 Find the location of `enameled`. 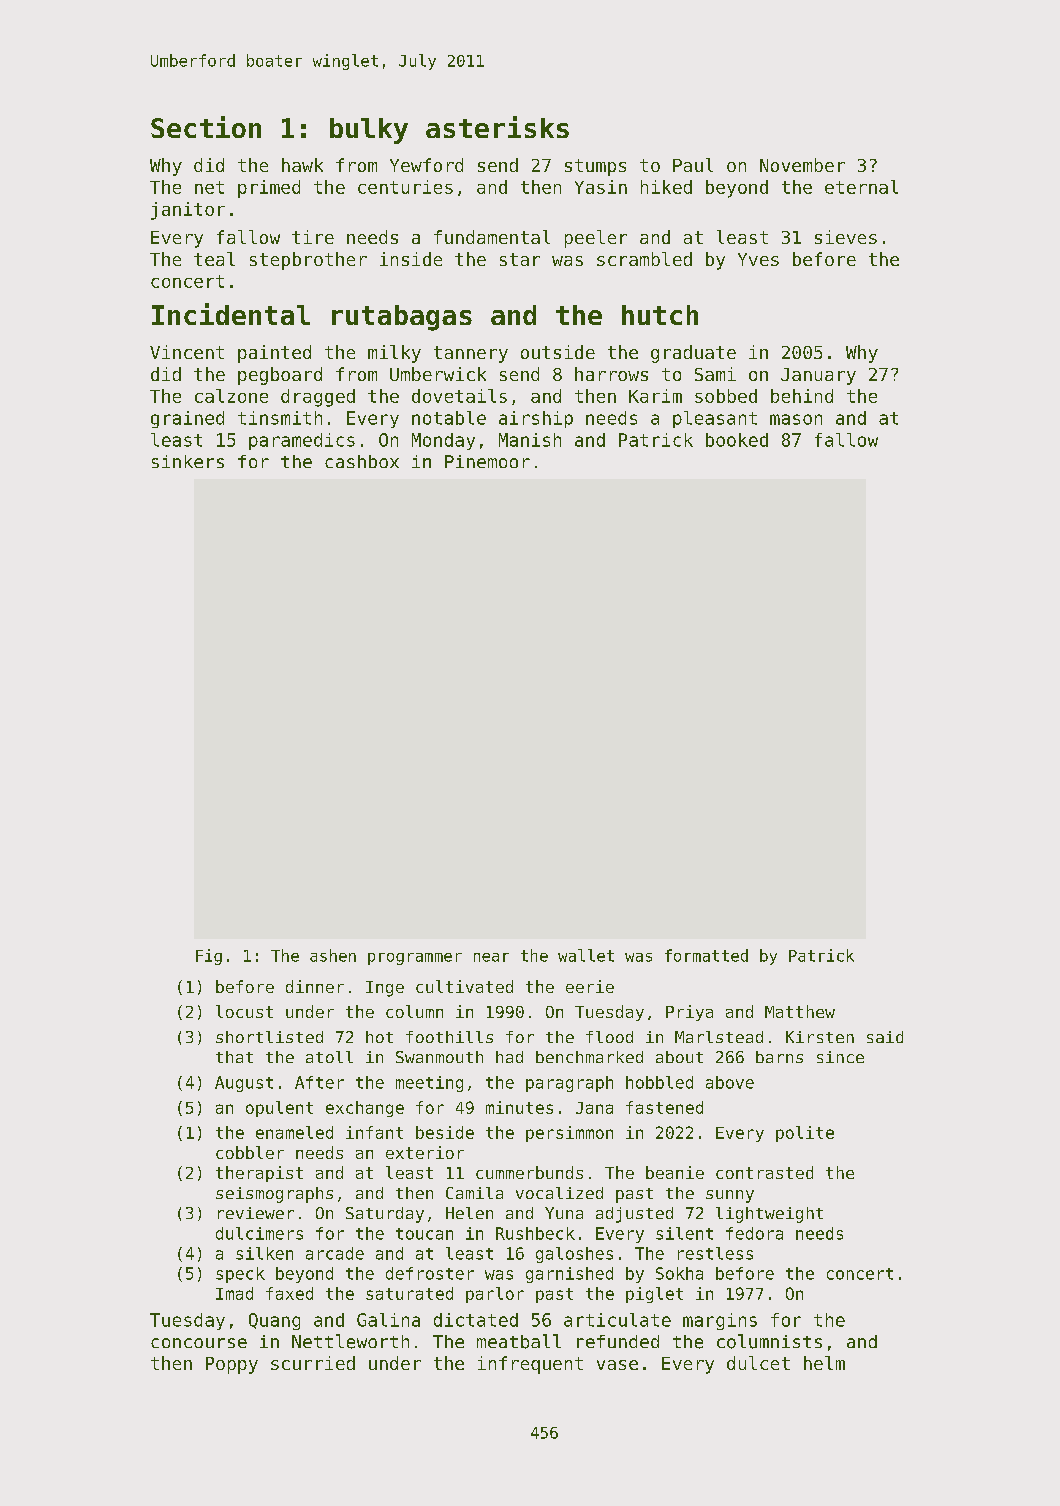

enameled is located at coordinates (294, 1132).
